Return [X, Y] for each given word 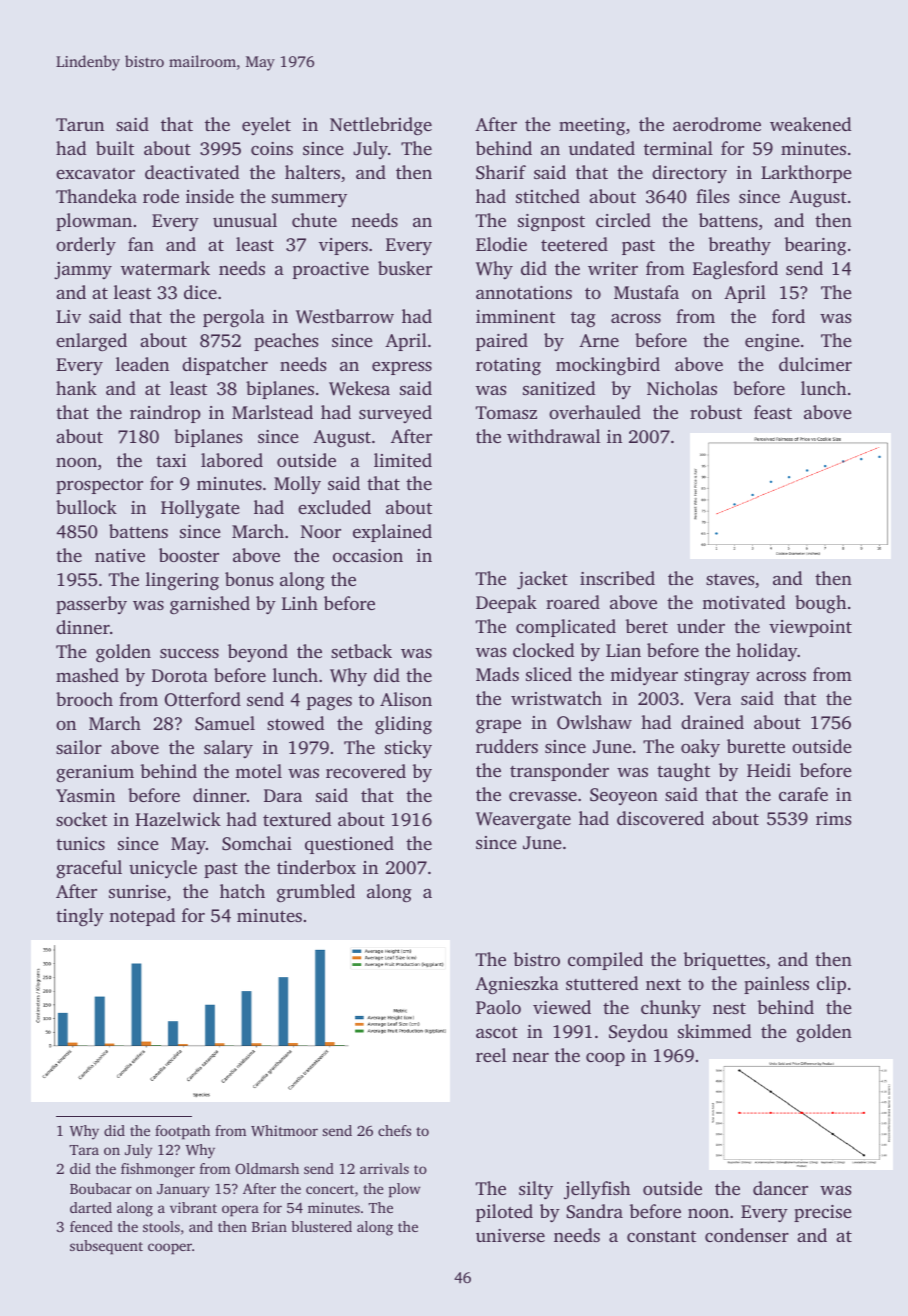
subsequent [106, 1247]
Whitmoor [284, 1130]
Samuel [225, 723]
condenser [747, 1235]
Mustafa [646, 292]
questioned [349, 845]
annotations [524, 292]
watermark [165, 268]
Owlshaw [594, 722]
